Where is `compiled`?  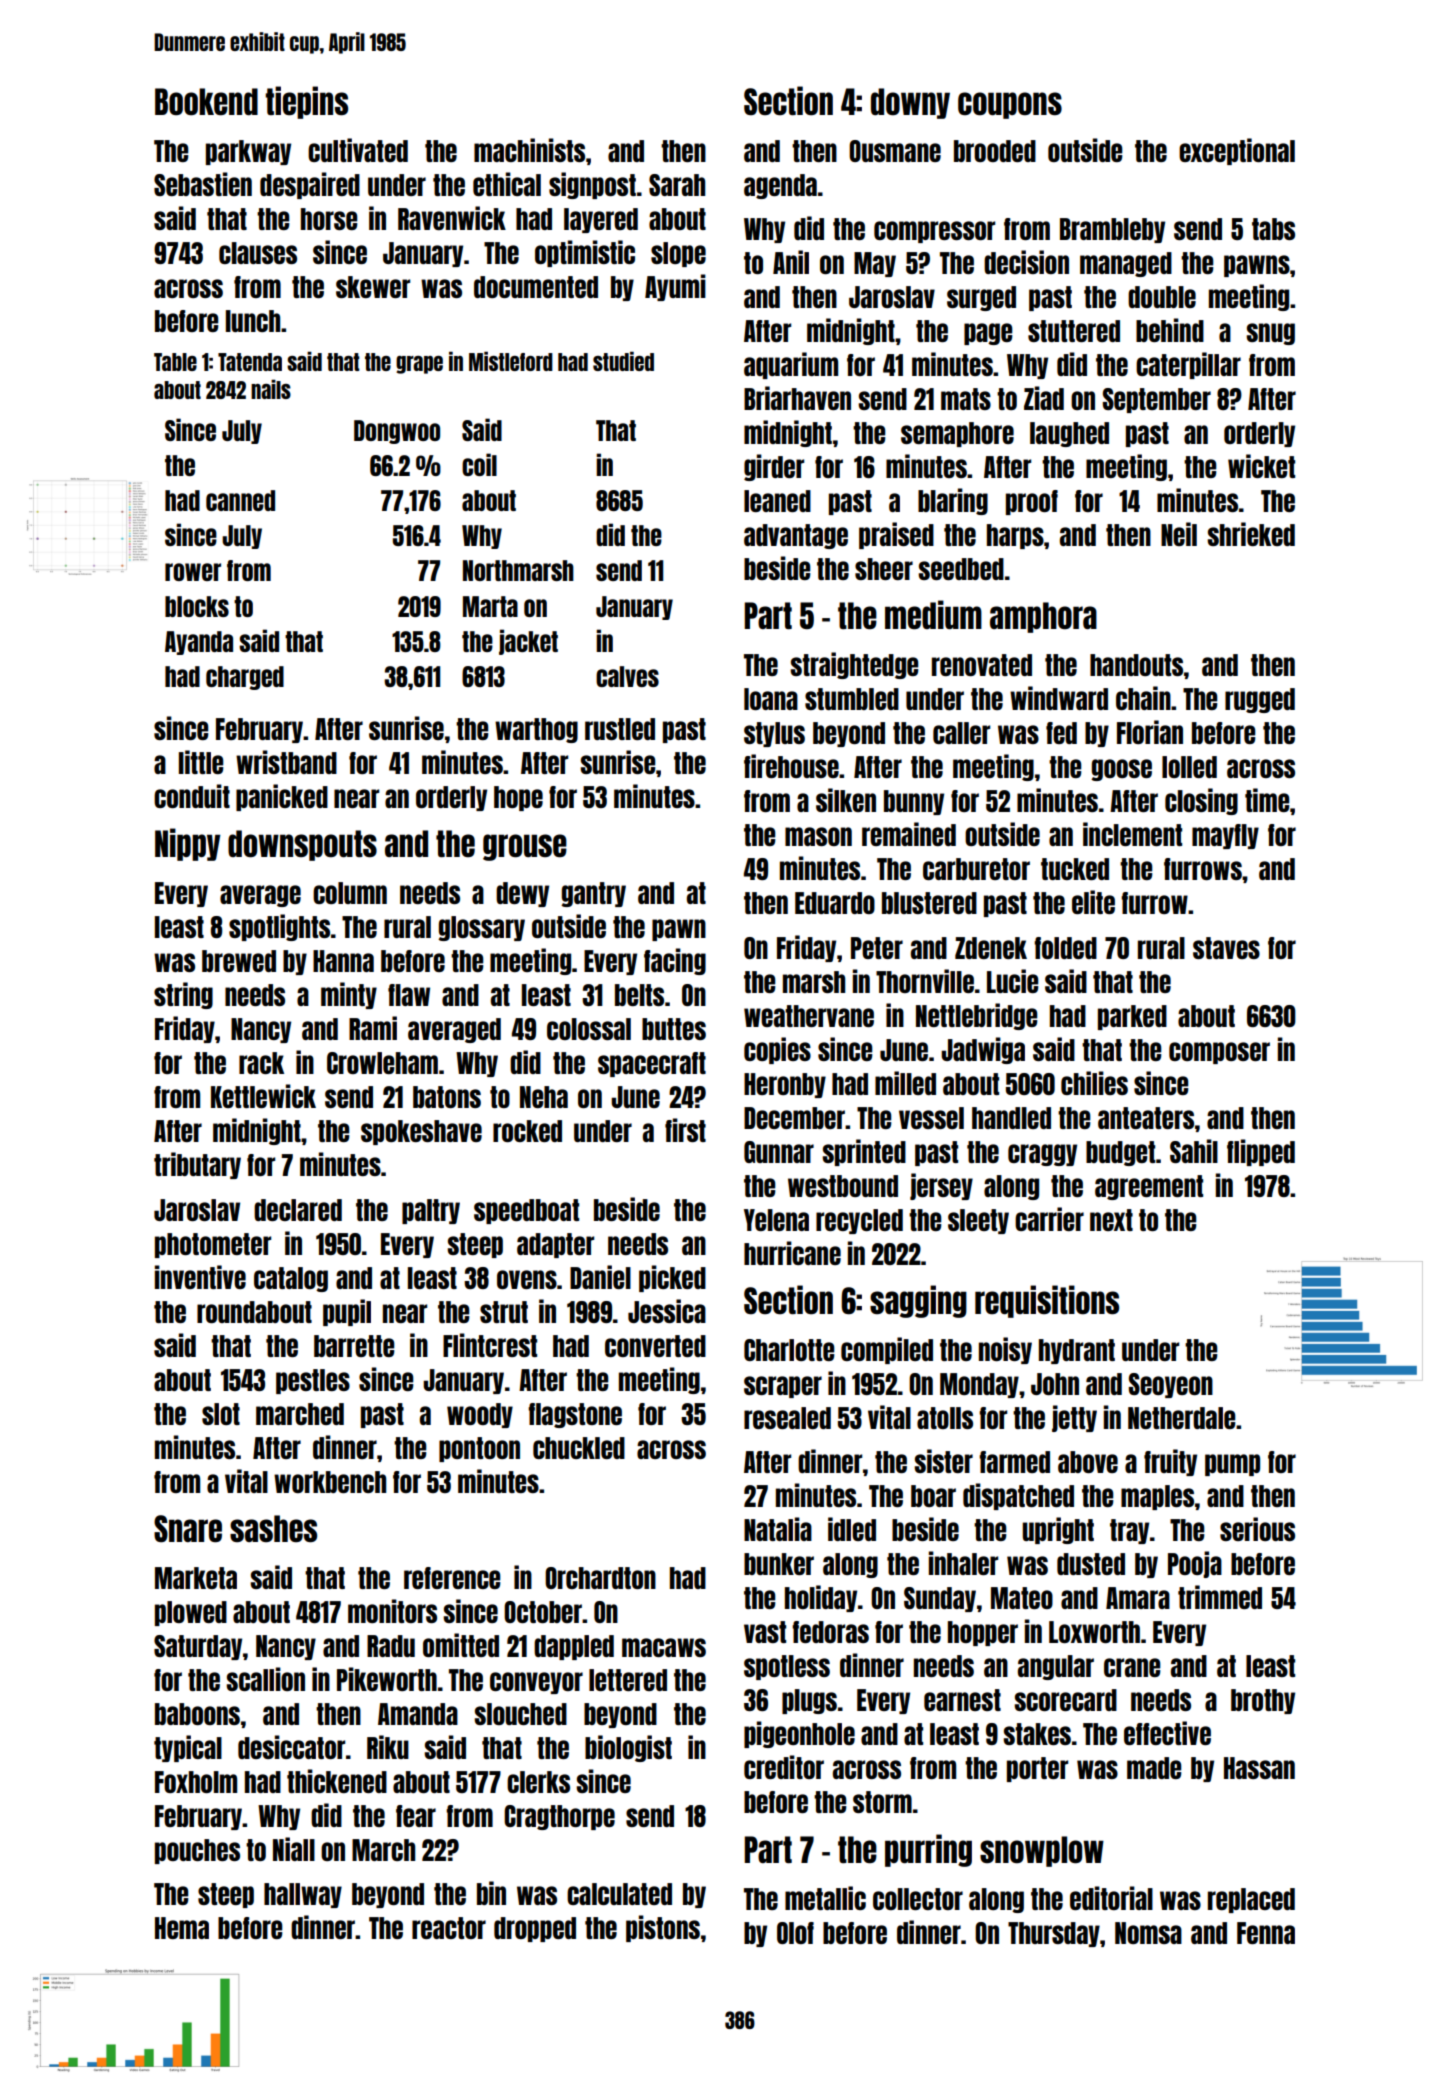 compiled is located at coordinates (887, 1350).
